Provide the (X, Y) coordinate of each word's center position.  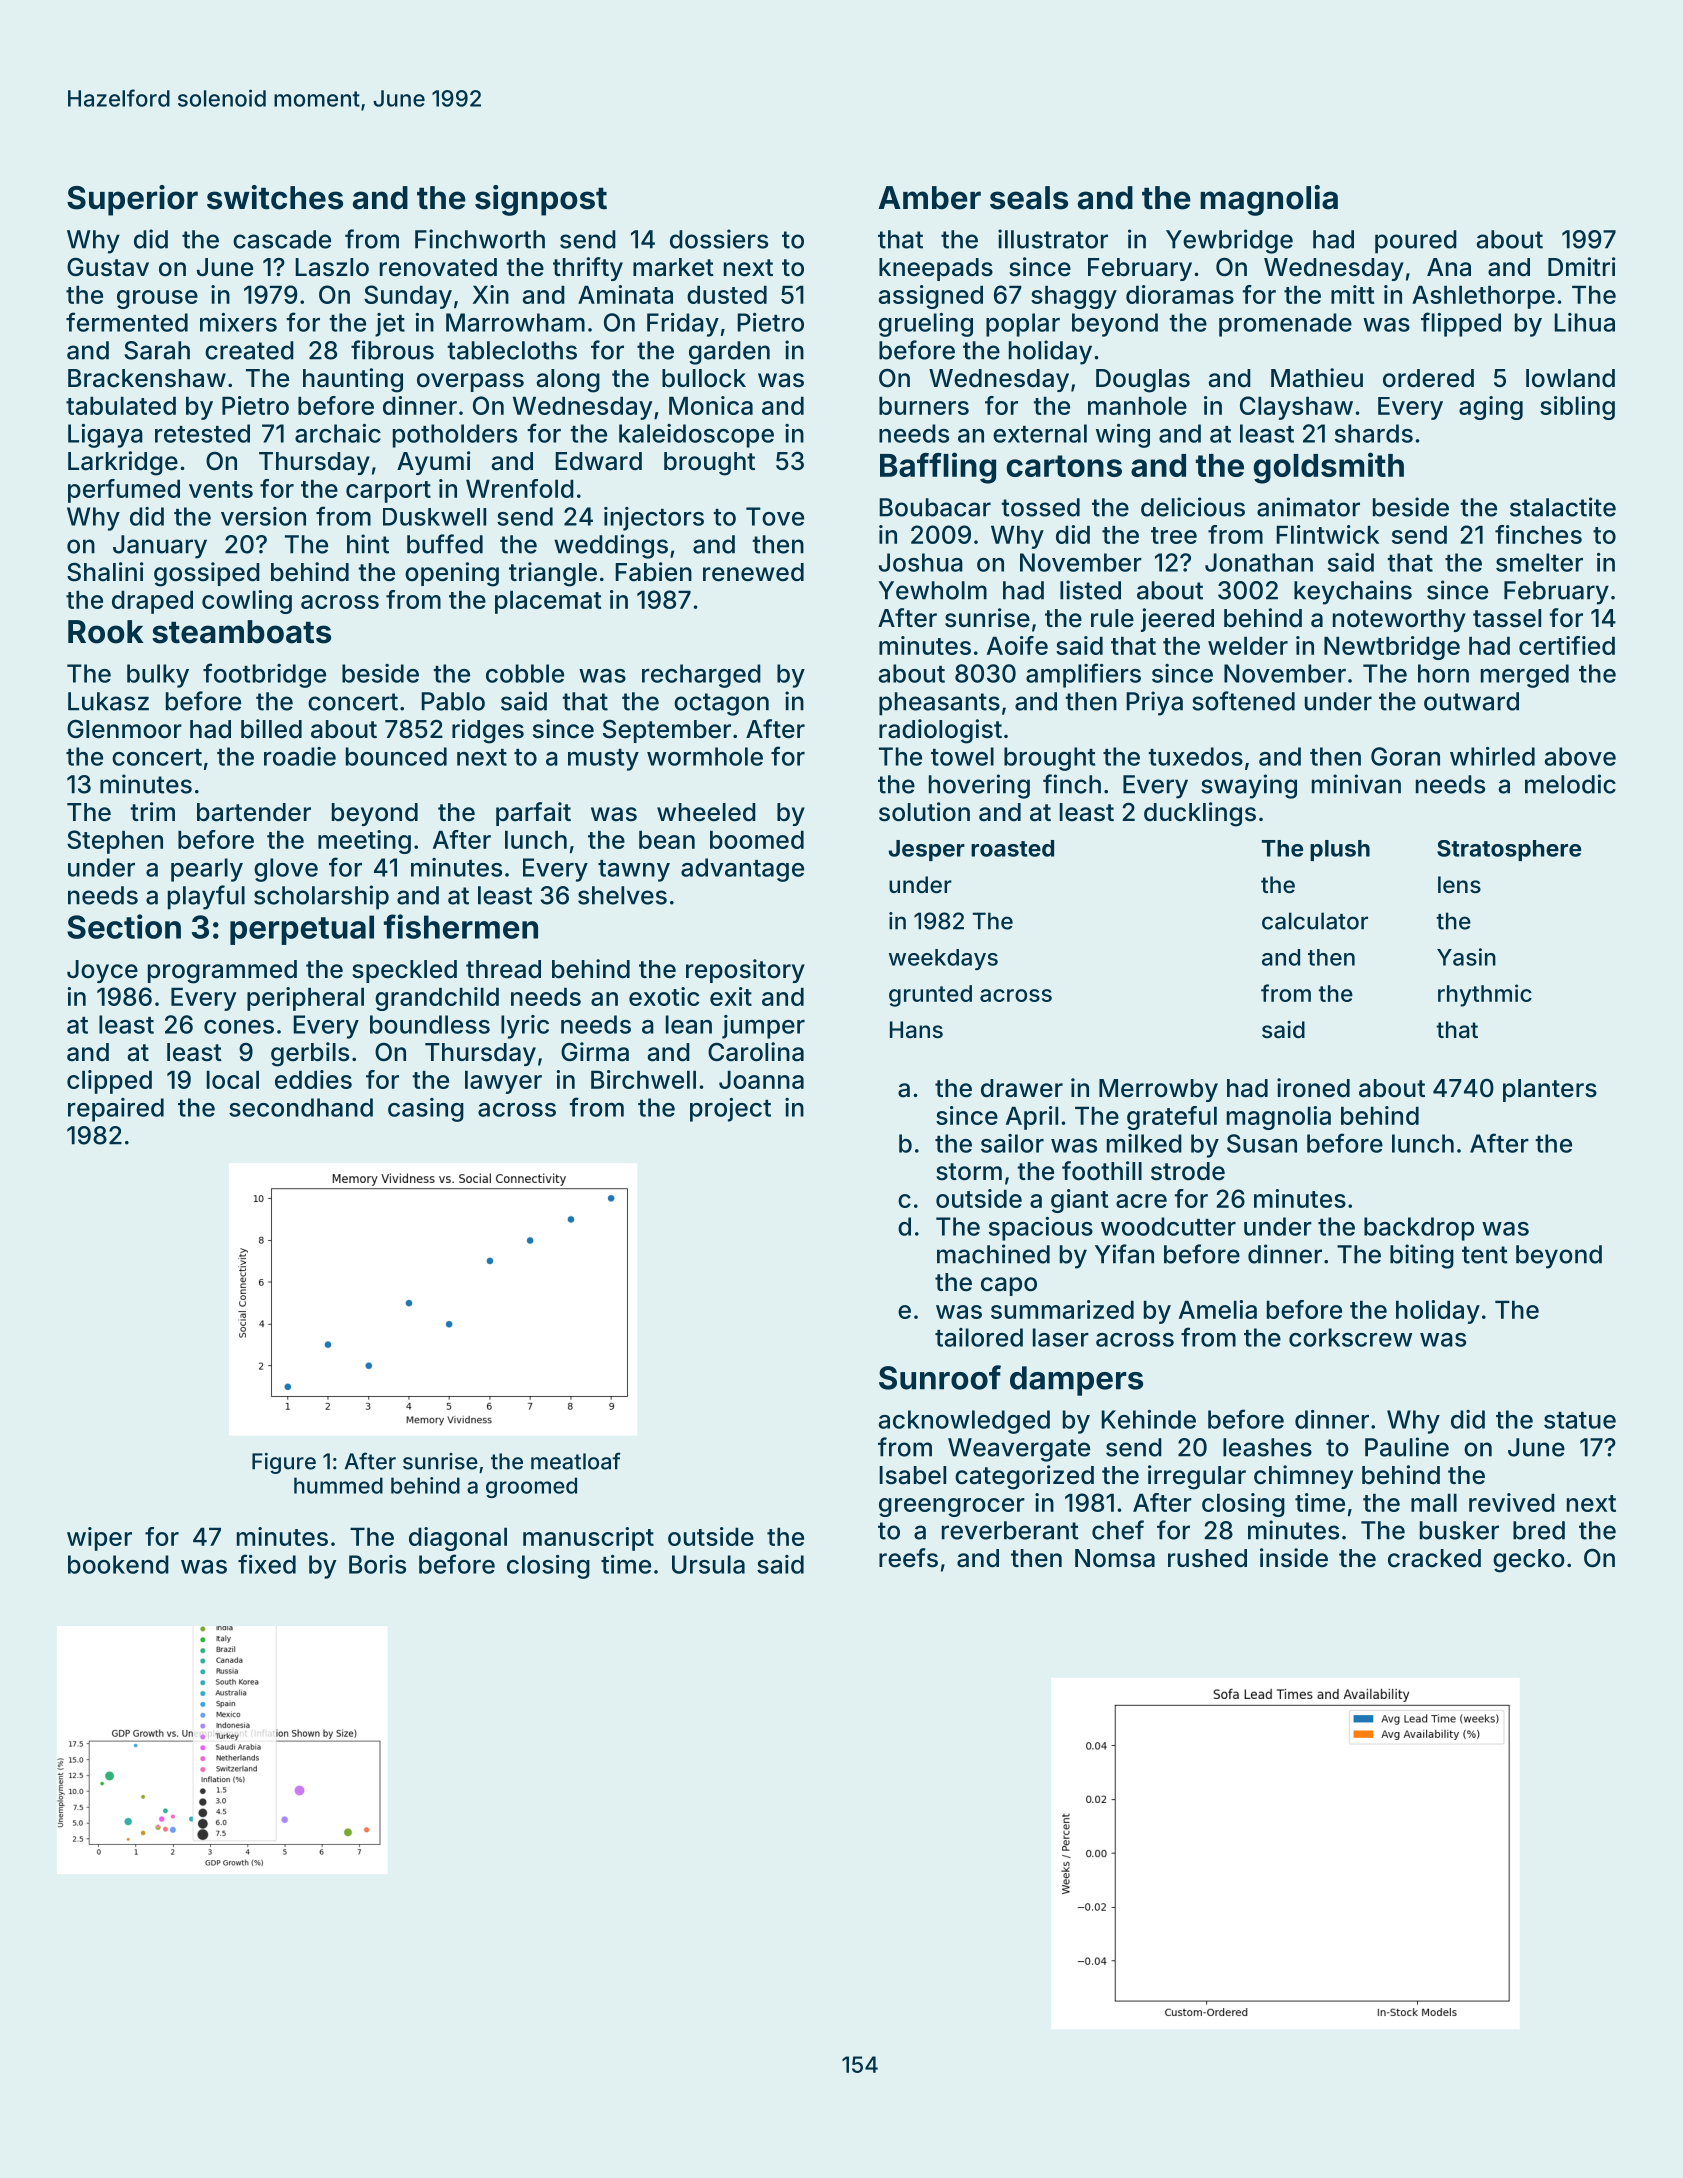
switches (275, 197)
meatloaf (576, 1461)
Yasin (1466, 957)
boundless (430, 1024)
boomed (757, 840)
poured (1416, 242)
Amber (929, 198)
